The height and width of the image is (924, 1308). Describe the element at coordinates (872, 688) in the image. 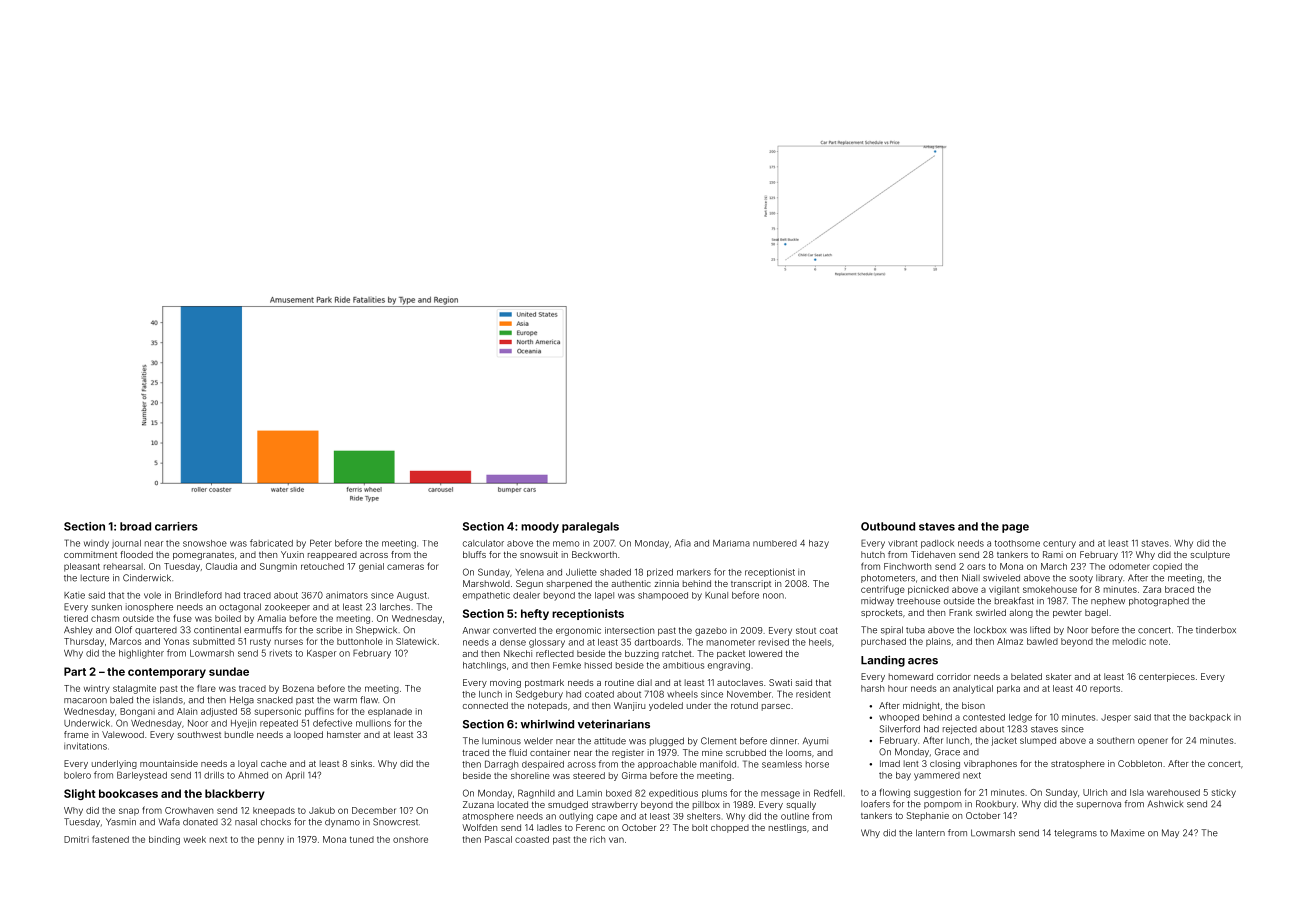

I see `harsh` at that location.
